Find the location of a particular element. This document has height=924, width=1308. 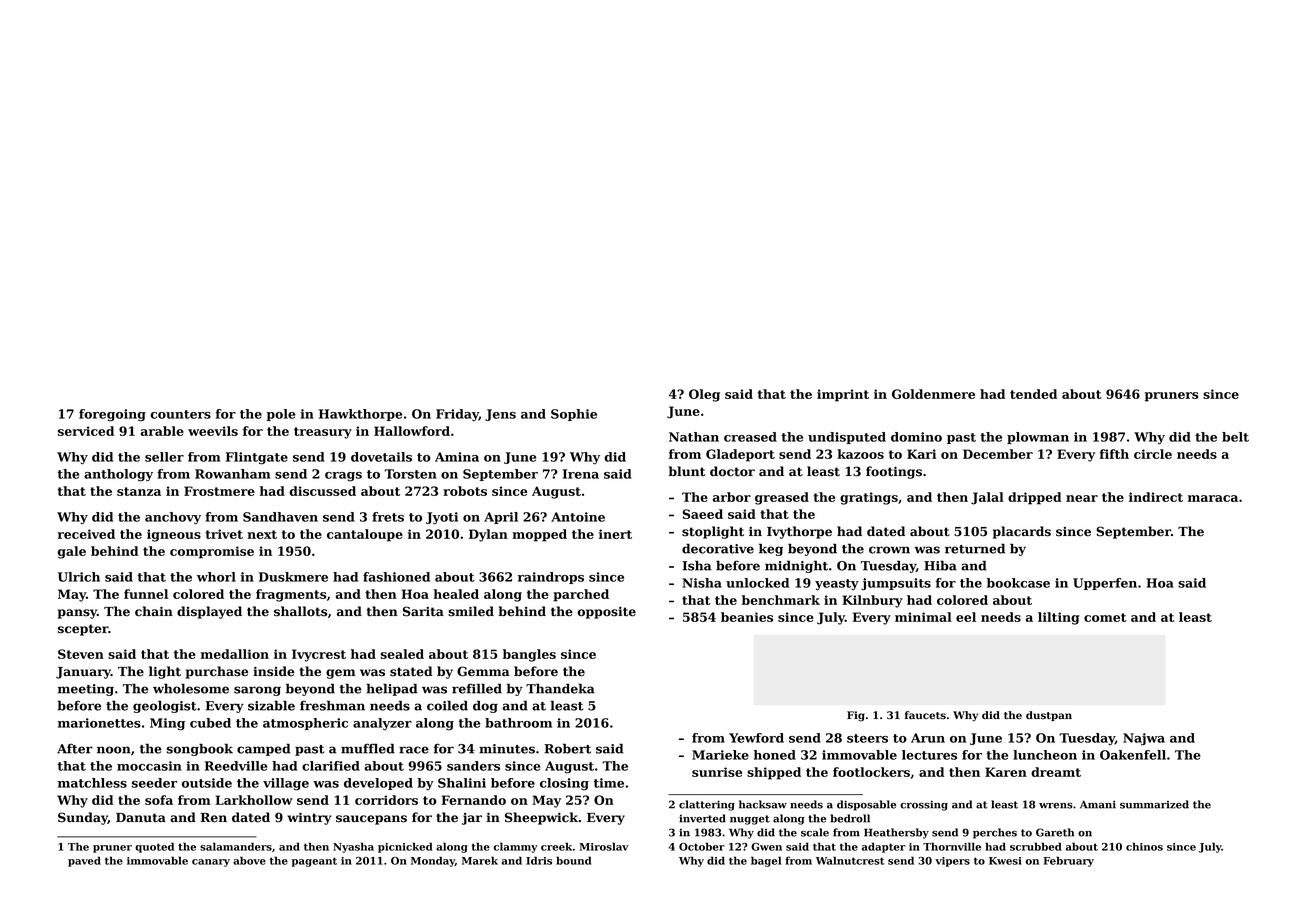

Fig is located at coordinates (856, 716).
